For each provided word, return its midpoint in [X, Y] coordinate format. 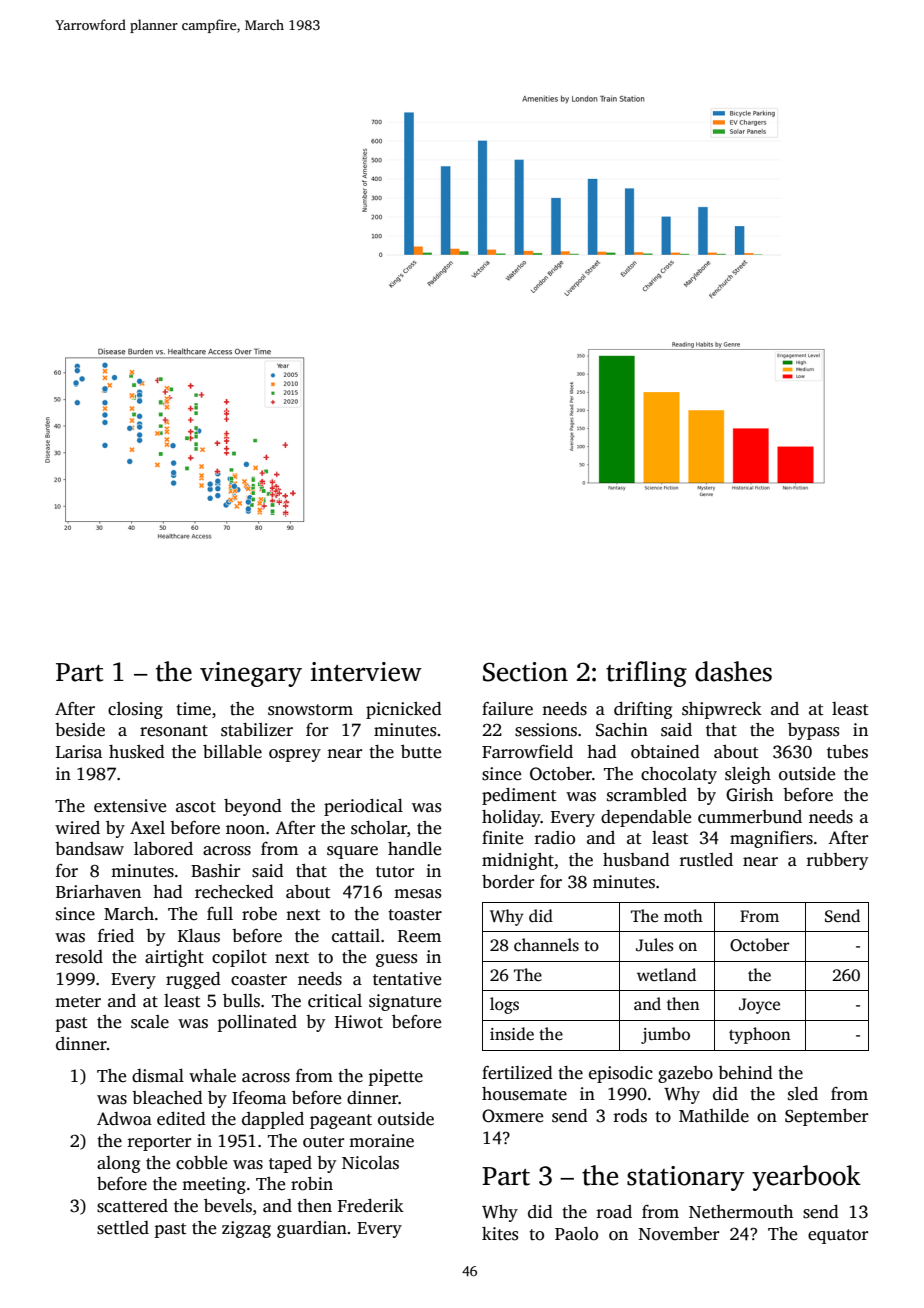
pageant [341, 1121]
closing [135, 710]
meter [78, 1002]
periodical [363, 807]
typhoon [760, 1035]
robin [312, 1184]
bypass [813, 731]
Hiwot [359, 1022]
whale [212, 1076]
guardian [312, 1229]
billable [232, 752]
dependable [646, 818]
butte [421, 752]
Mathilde [714, 1116]
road [614, 1212]
